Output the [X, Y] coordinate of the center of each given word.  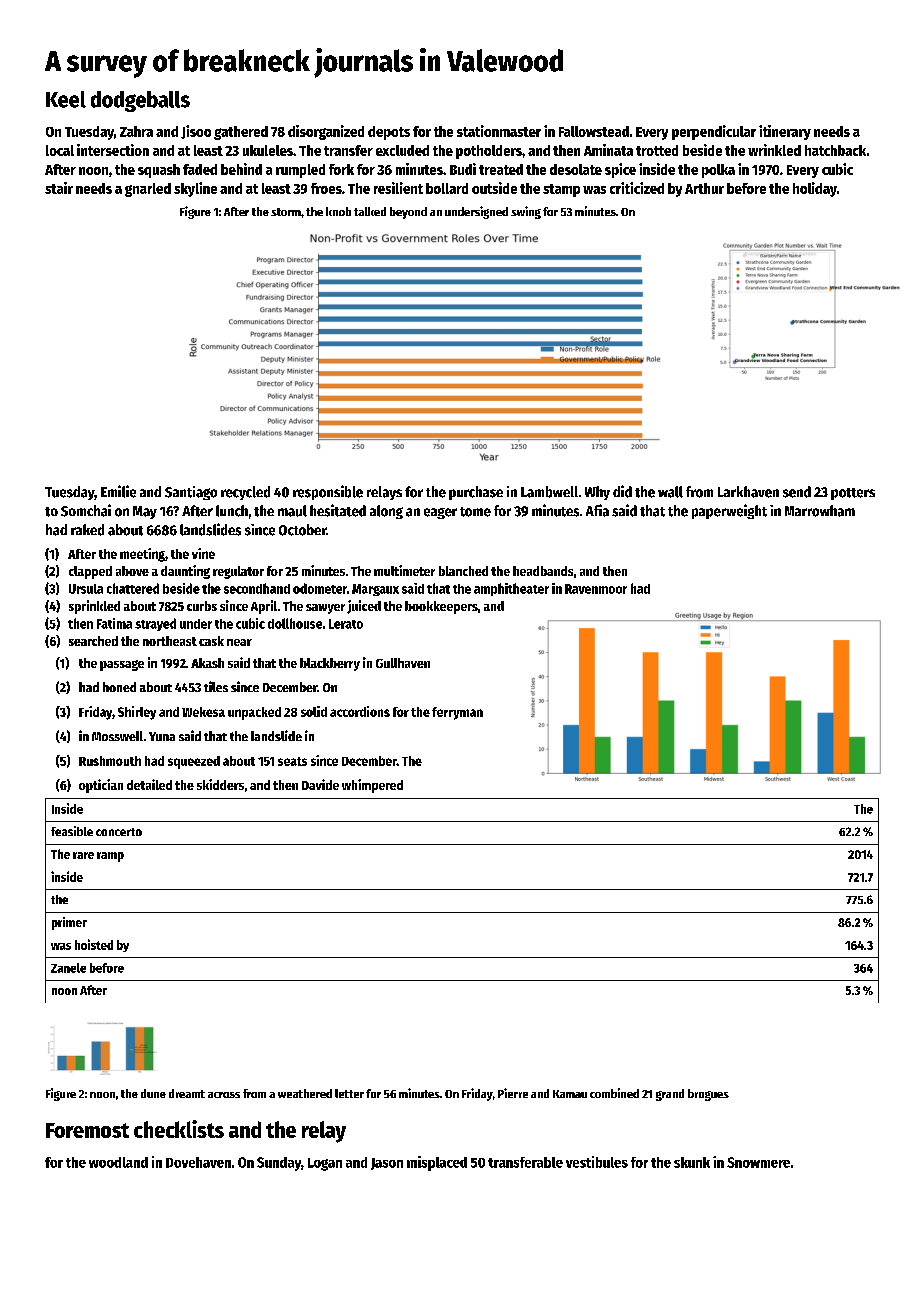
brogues [708, 1095]
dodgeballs [140, 101]
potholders [489, 152]
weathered [305, 1093]
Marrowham [820, 511]
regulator [238, 572]
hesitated [338, 510]
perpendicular [714, 132]
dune [153, 1093]
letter [349, 1093]
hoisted [94, 944]
